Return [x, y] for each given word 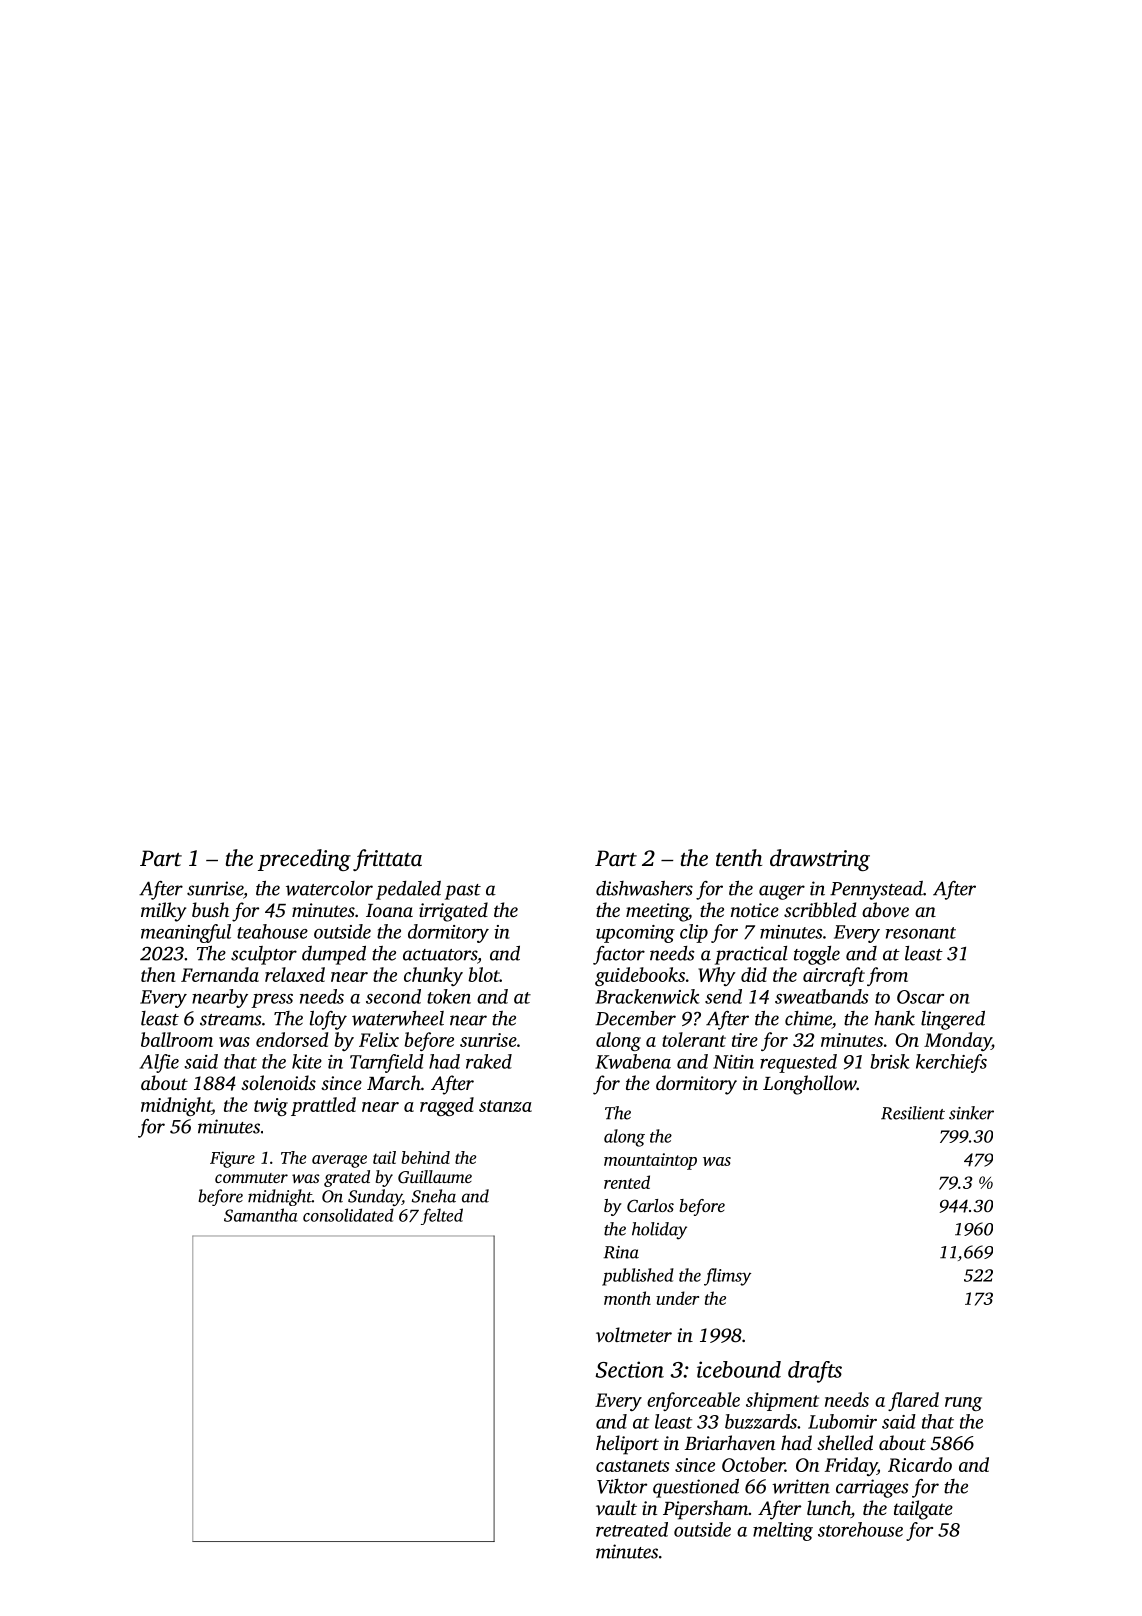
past [463, 892]
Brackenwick [647, 996]
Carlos [650, 1206]
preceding [304, 860]
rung [963, 1404]
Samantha [261, 1215]
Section [630, 1369]
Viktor [622, 1486]
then [158, 974]
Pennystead [876, 890]
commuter [251, 1178]
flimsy [727, 1277]
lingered [953, 1020]
